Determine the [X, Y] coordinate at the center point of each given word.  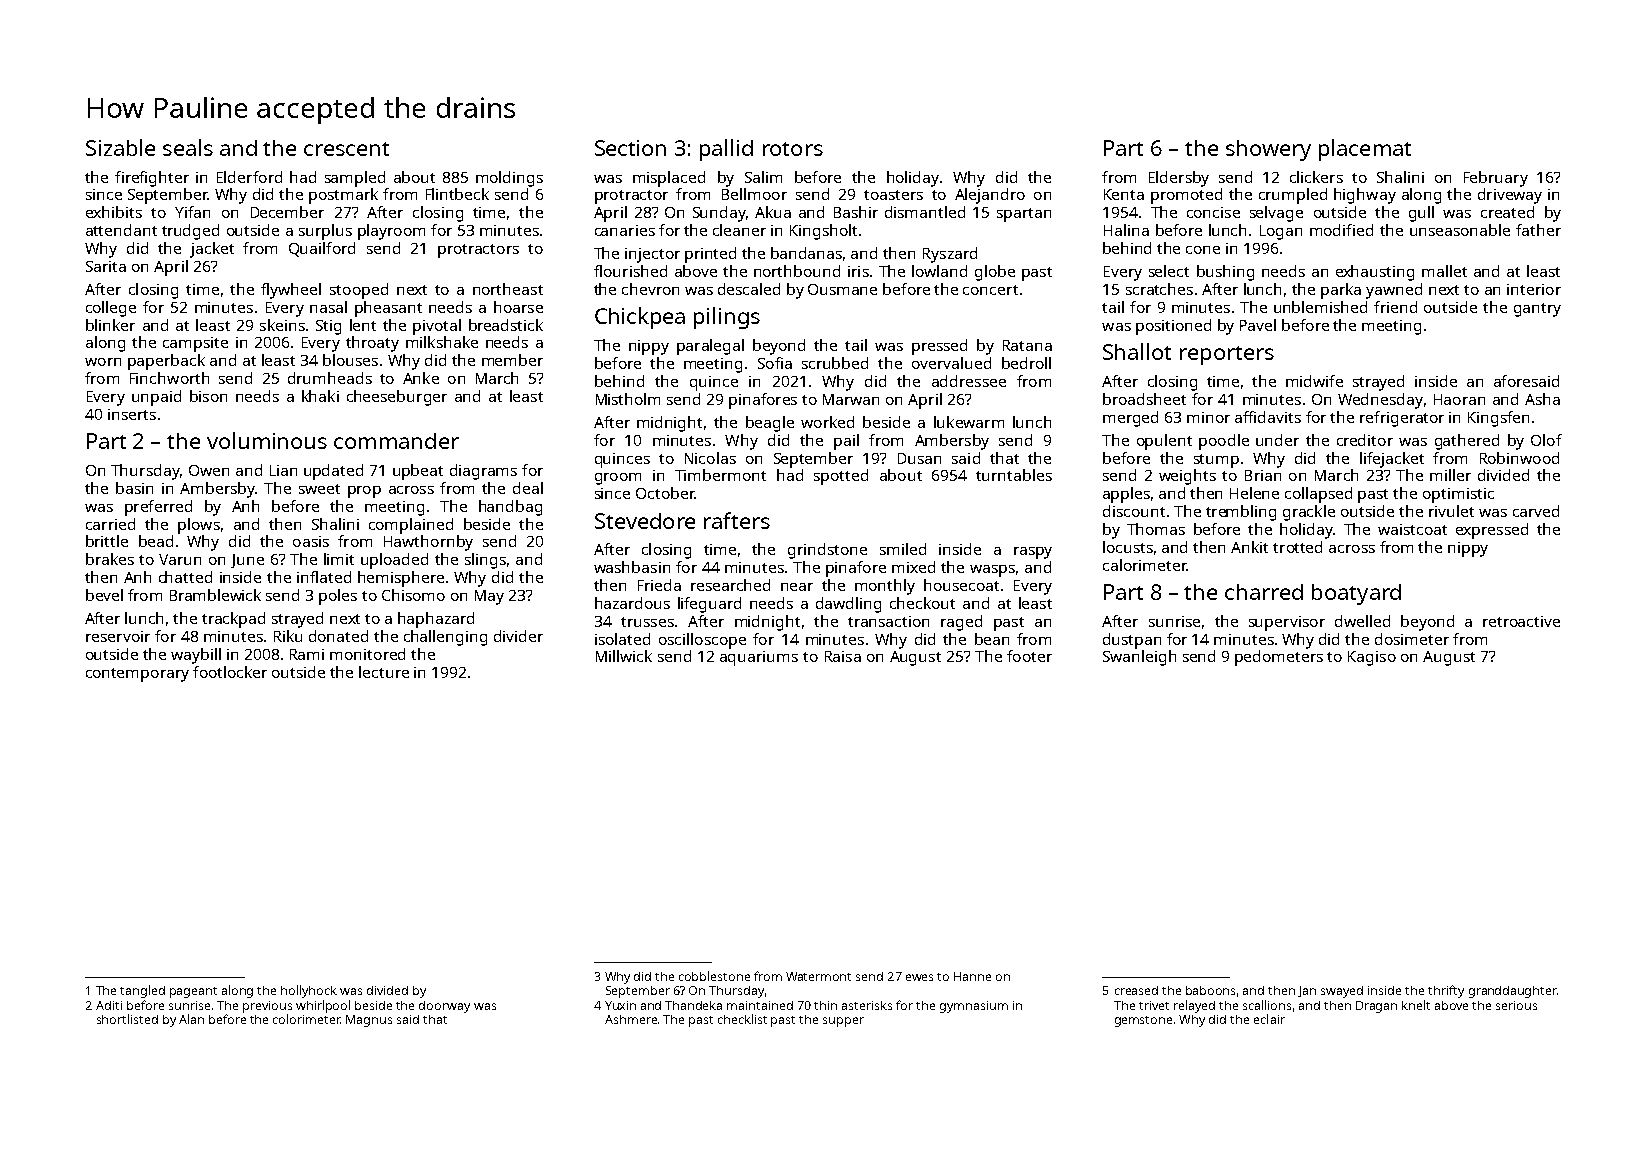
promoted [1186, 196]
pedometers [1279, 658]
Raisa [843, 656]
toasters [893, 195]
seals [188, 147]
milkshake [442, 342]
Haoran [1459, 399]
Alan [191, 1019]
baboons [1210, 990]
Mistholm [628, 399]
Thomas [1156, 529]
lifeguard [709, 605]
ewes [919, 977]
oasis [311, 541]
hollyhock [309, 991]
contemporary [137, 675]
